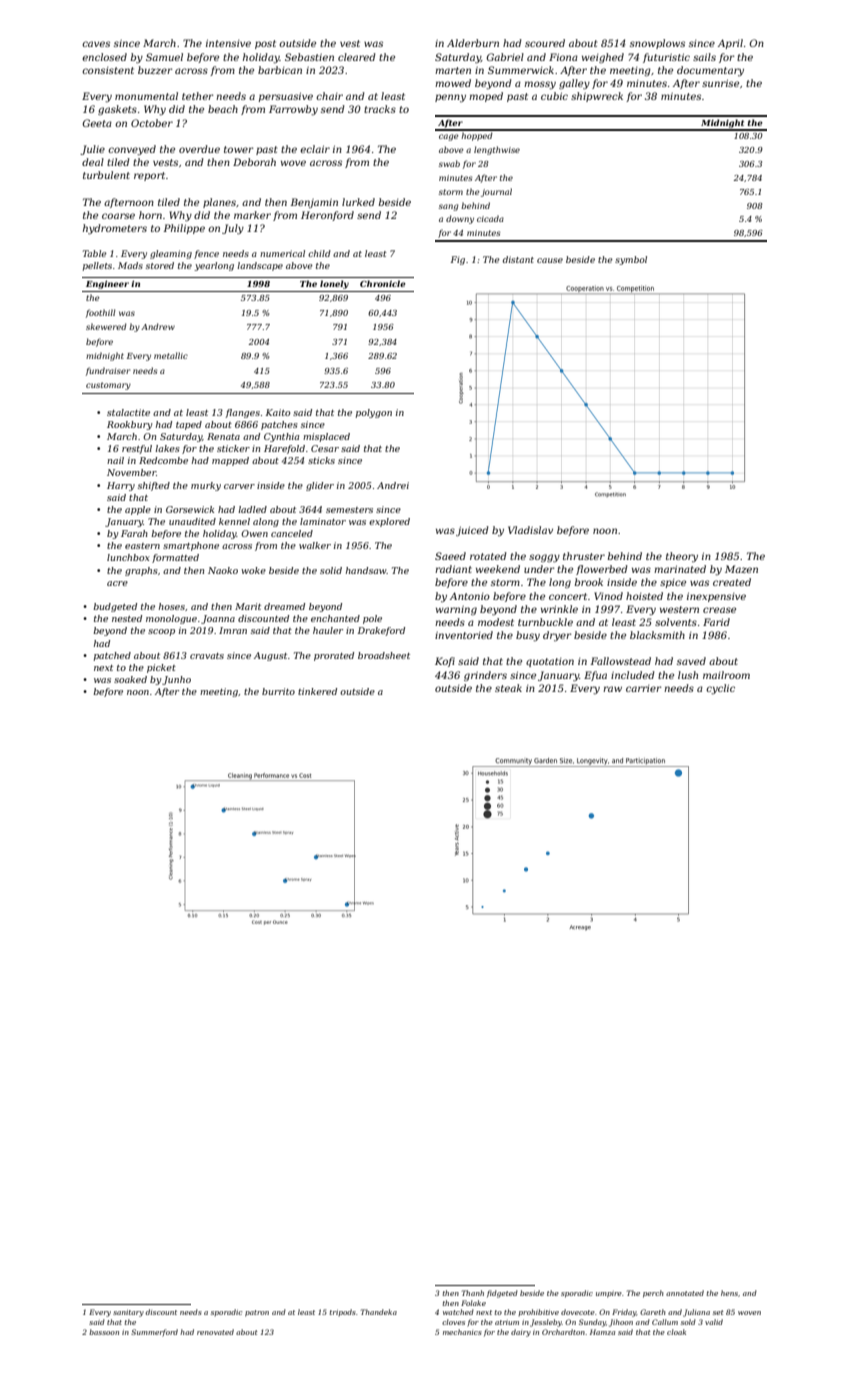 The width and height of the screenshot is (849, 1400). I want to click on intensive, so click(228, 43).
